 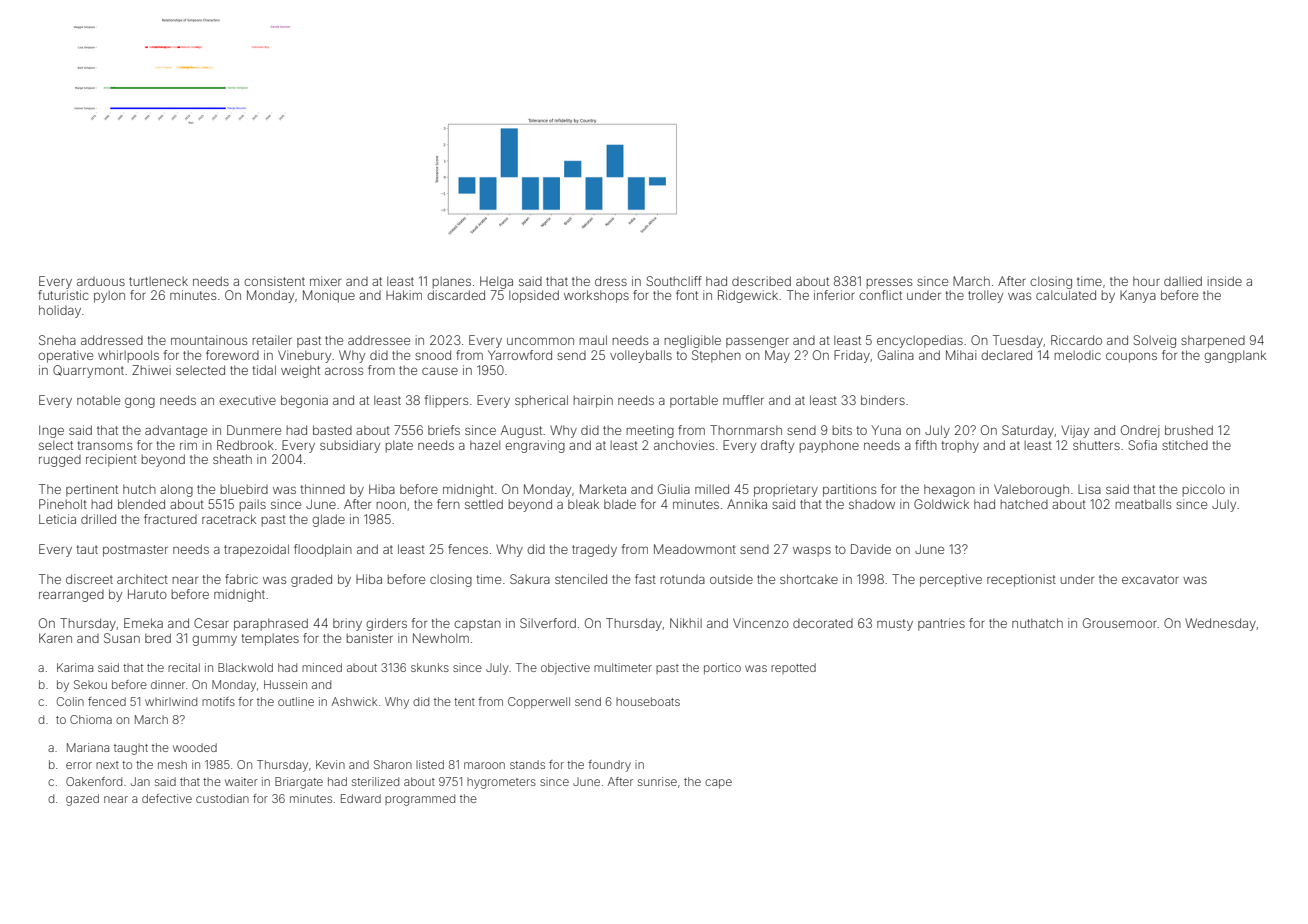 What do you see at coordinates (350, 446) in the image?
I see `subsidiary` at bounding box center [350, 446].
